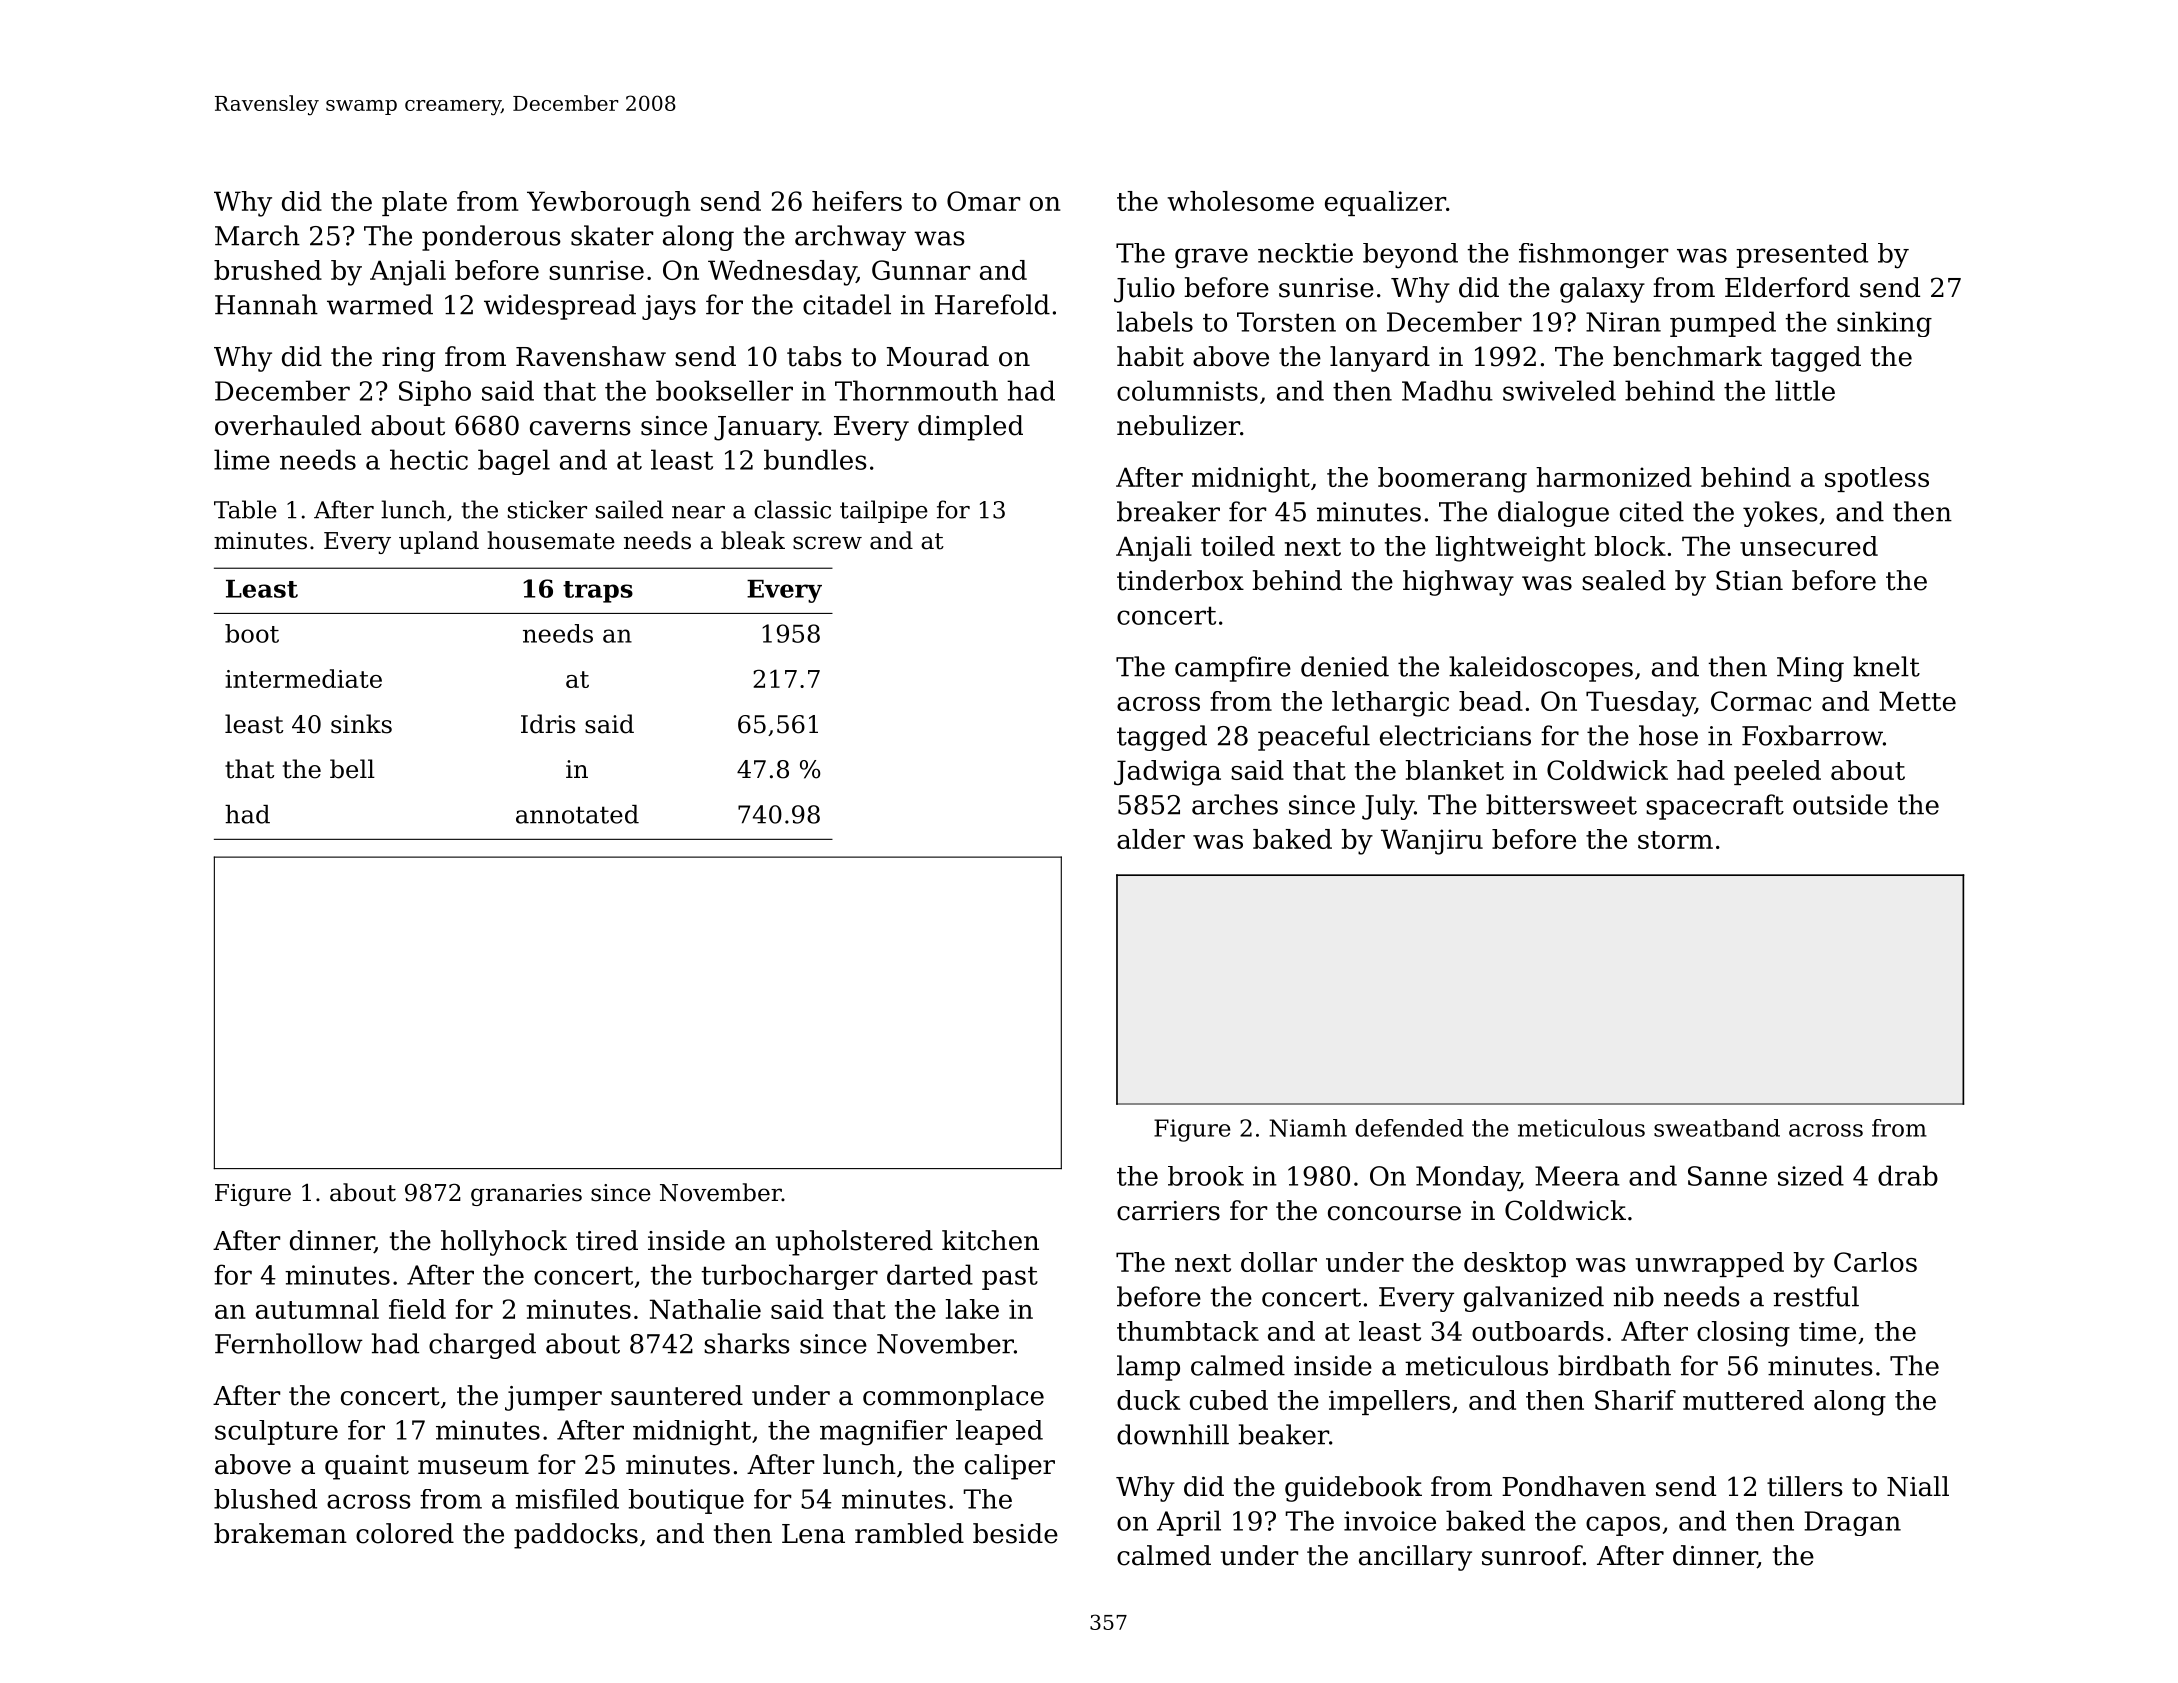 The height and width of the screenshot is (1683, 2178). I want to click on Ravenshaw, so click(591, 356).
